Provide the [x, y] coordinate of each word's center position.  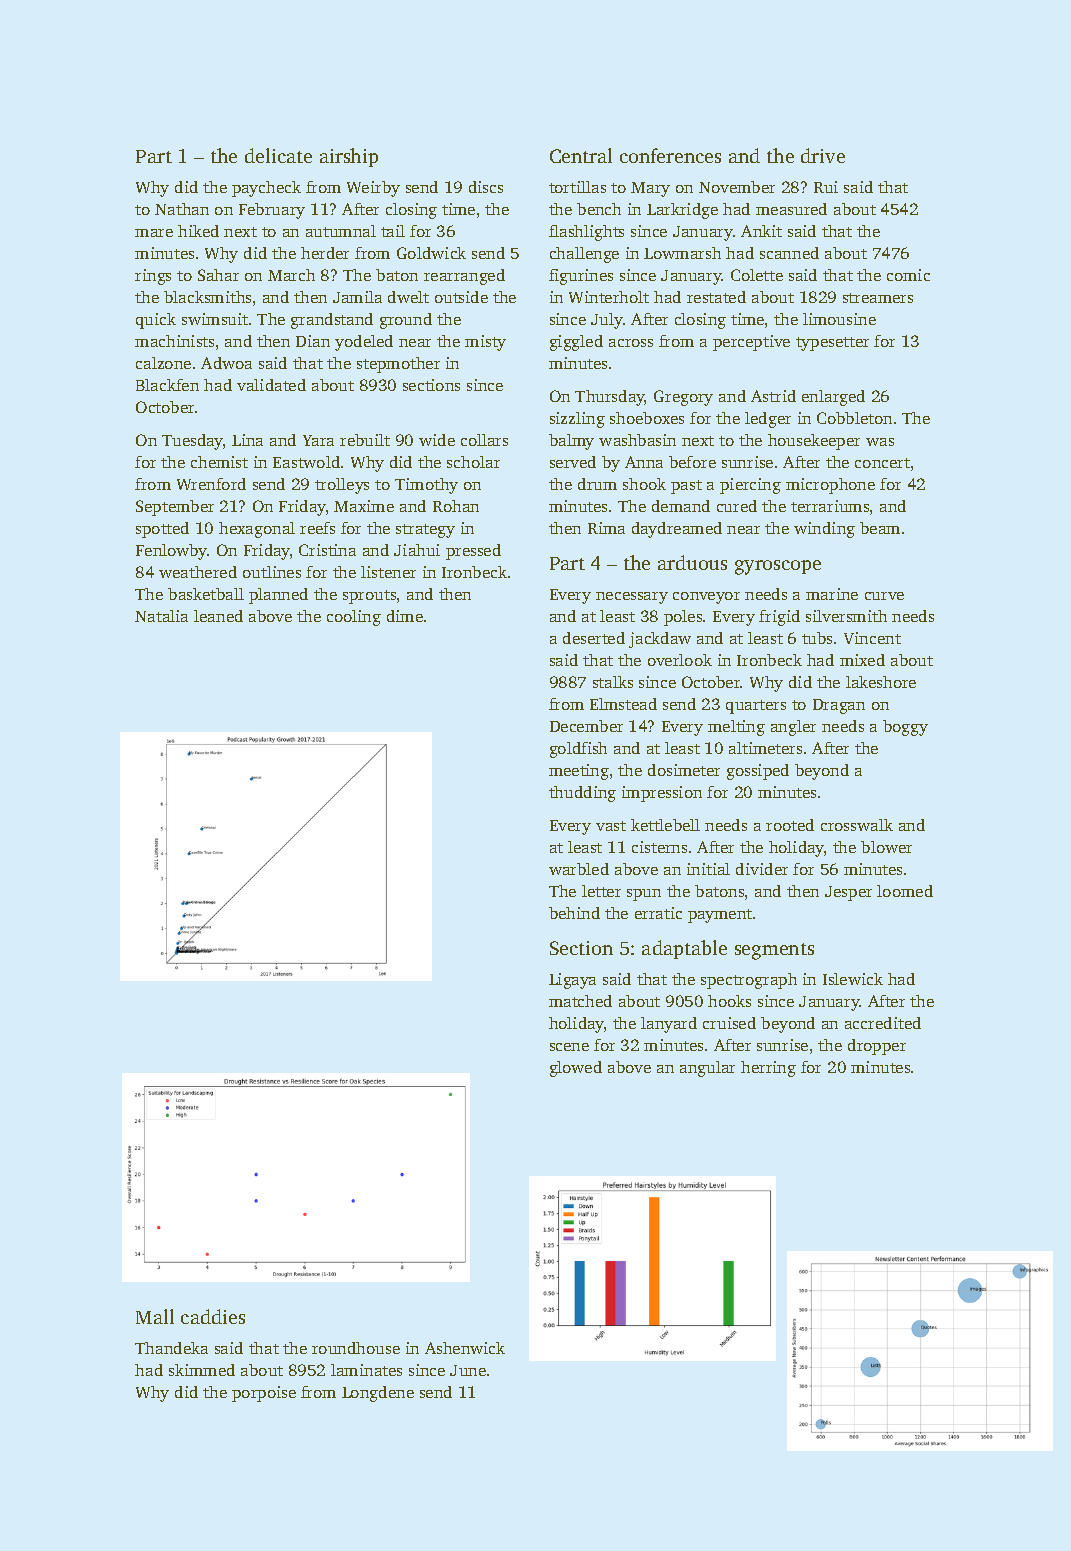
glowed [576, 1069]
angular [707, 1069]
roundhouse [356, 1348]
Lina [247, 440]
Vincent [872, 638]
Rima [606, 528]
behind [574, 913]
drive [823, 155]
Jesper [848, 893]
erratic [658, 913]
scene [569, 1047]
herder [325, 253]
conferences [670, 155]
